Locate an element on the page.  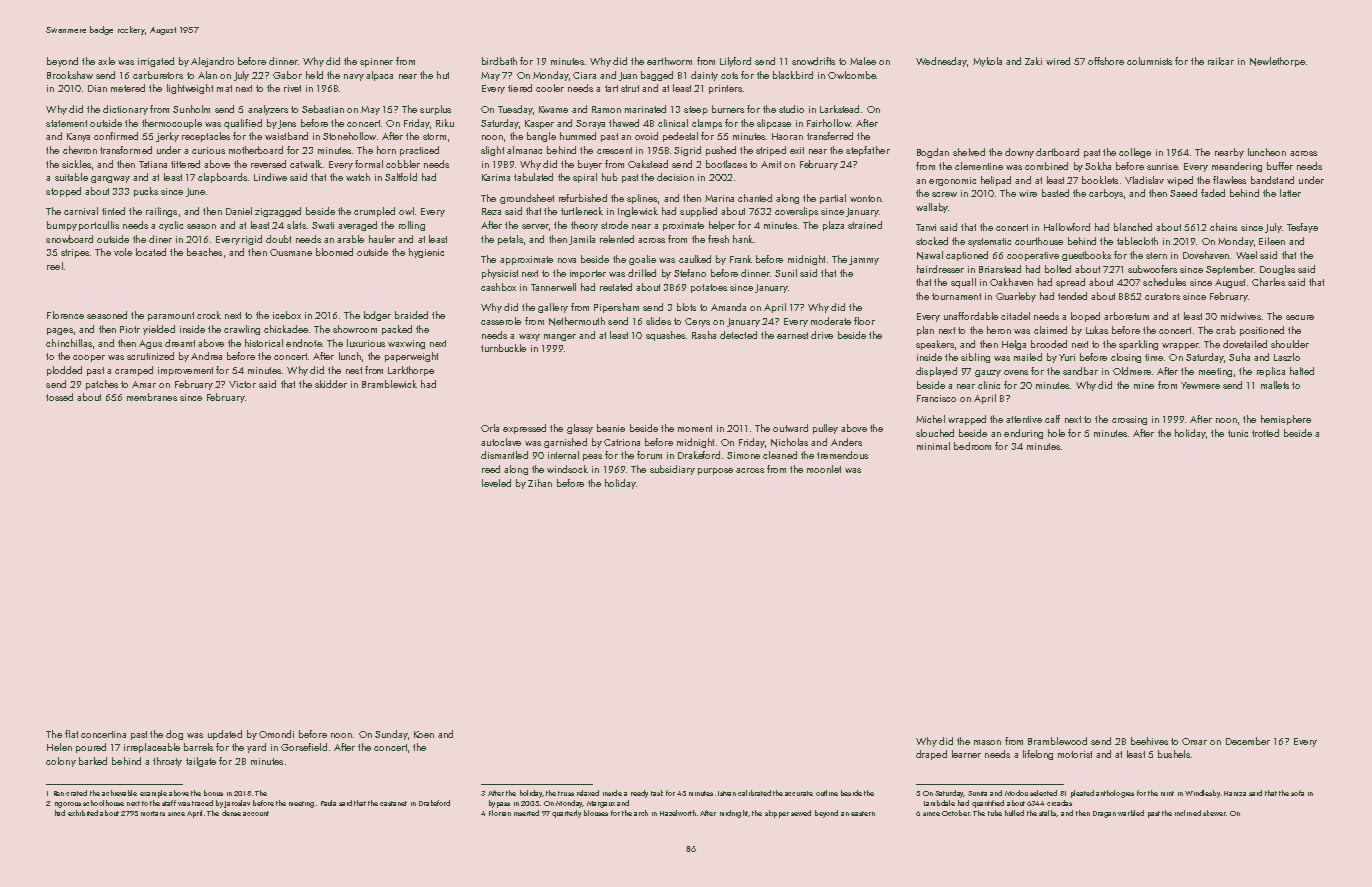
tunic is located at coordinates (1238, 433).
